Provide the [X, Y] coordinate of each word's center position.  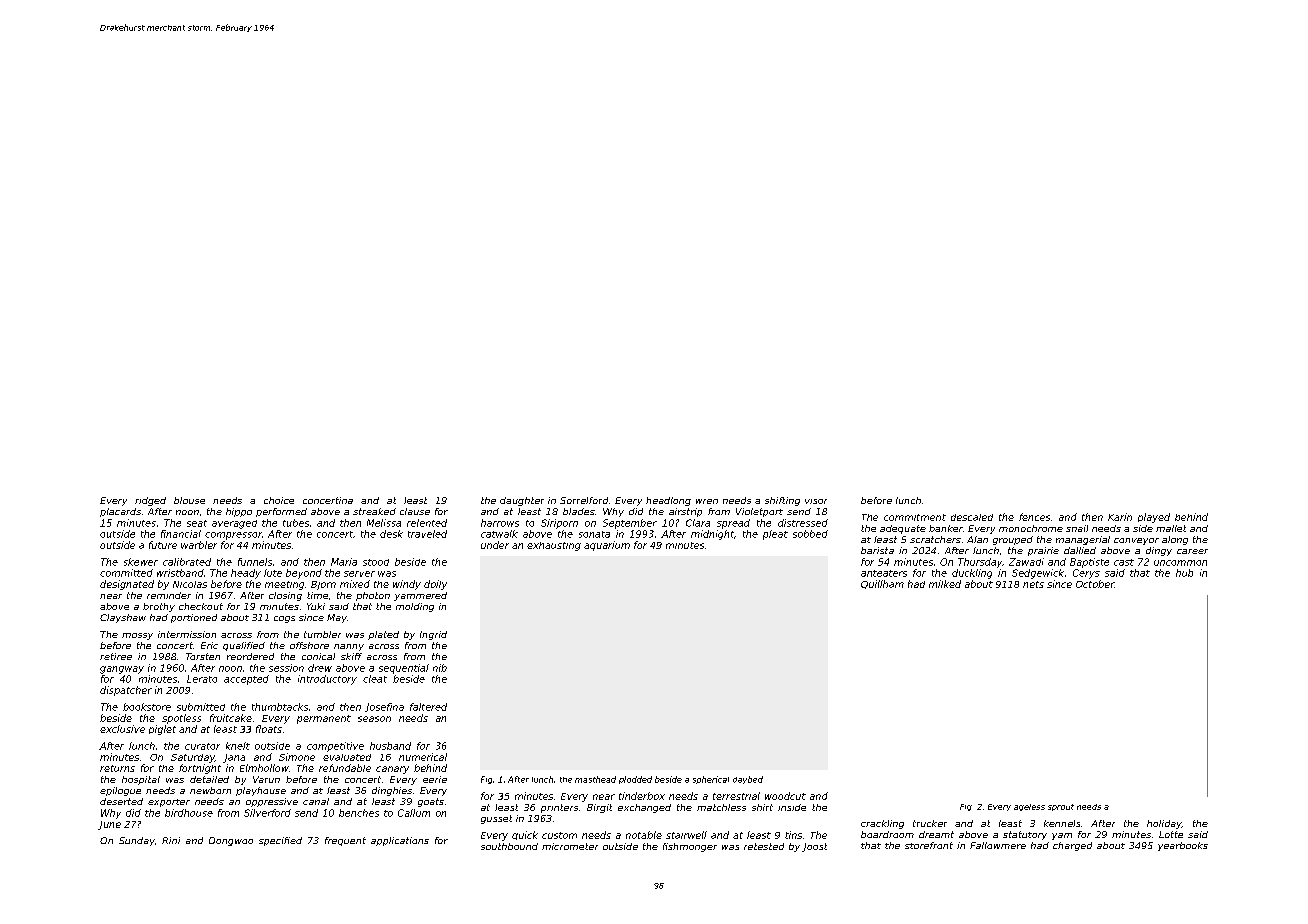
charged [1072, 846]
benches [359, 813]
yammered [420, 596]
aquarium [607, 546]
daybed [748, 780]
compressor [233, 536]
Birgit [599, 808]
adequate [903, 529]
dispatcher [126, 691]
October [1095, 584]
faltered [428, 707]
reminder [169, 595]
